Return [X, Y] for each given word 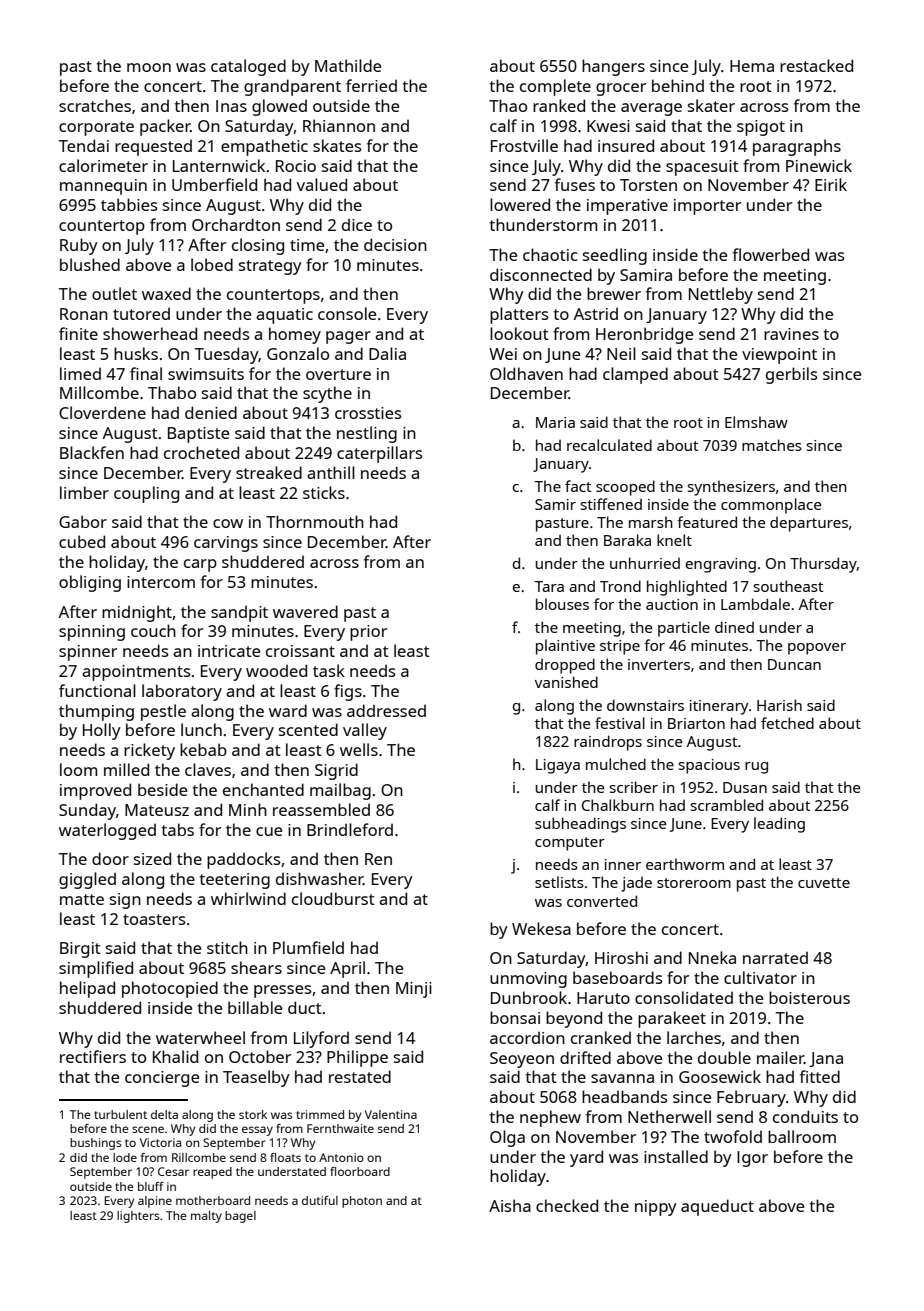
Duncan [794, 664]
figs [348, 692]
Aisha [510, 1205]
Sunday [87, 811]
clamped [635, 375]
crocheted [201, 452]
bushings [96, 1144]
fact [578, 486]
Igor [752, 1159]
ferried [371, 85]
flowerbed [771, 254]
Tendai [84, 145]
